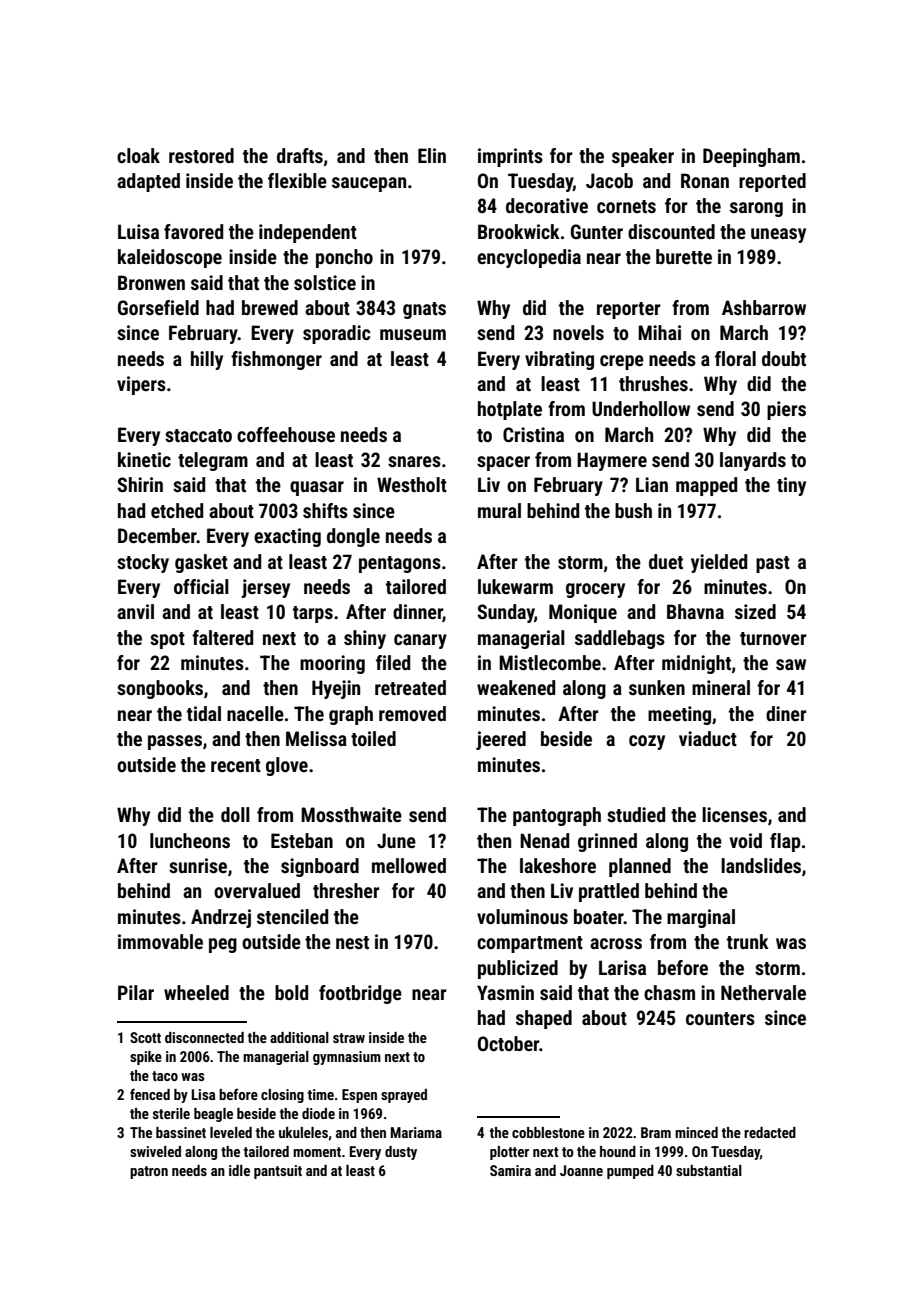 The image size is (924, 1311). What do you see at coordinates (136, 992) in the document?
I see `Pilar` at bounding box center [136, 992].
